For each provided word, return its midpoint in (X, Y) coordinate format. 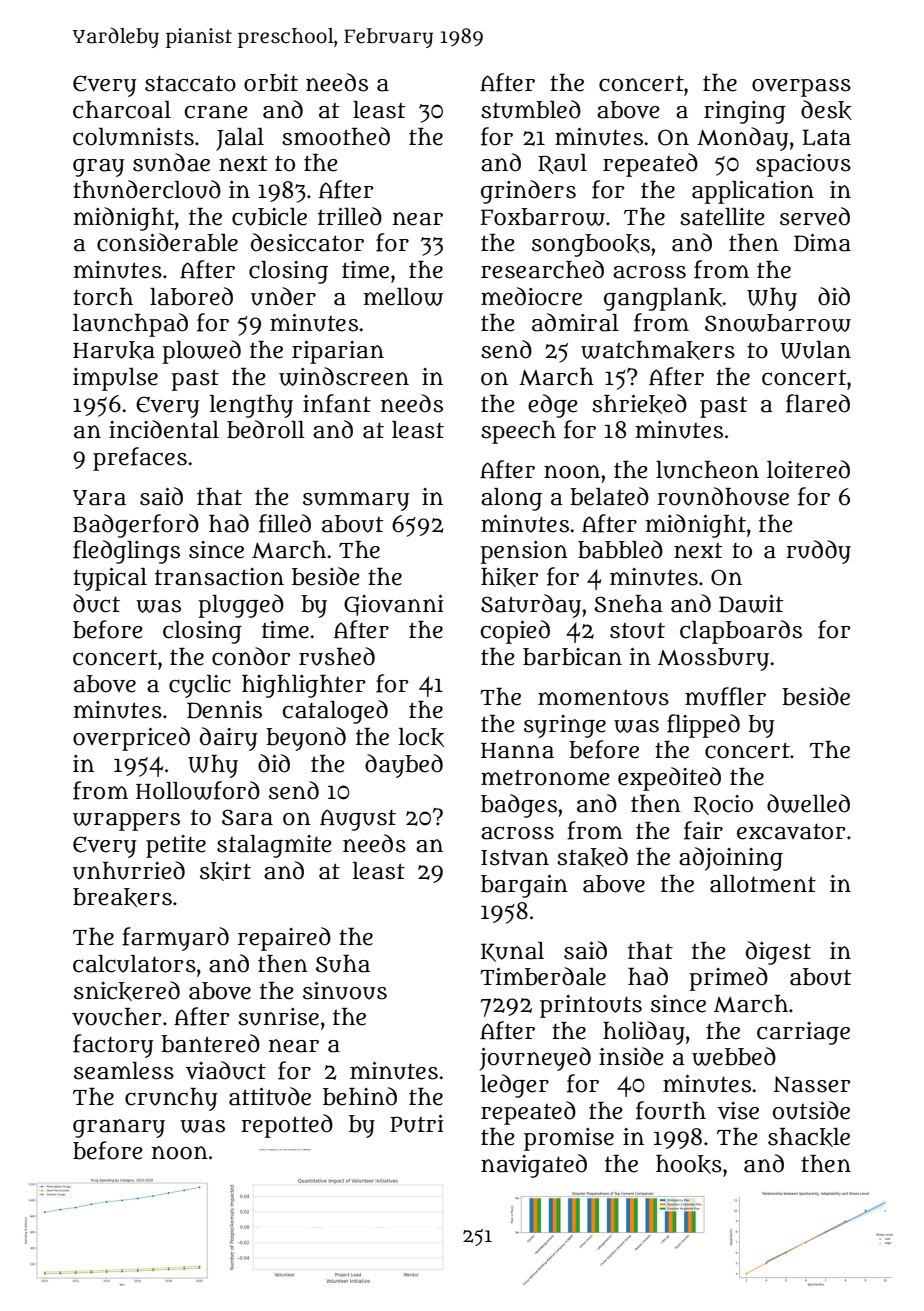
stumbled (531, 109)
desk (826, 110)
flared (818, 403)
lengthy (251, 406)
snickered (127, 991)
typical (110, 579)
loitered (808, 469)
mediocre (531, 296)
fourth (671, 1110)
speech (518, 432)
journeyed (535, 1059)
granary (119, 1128)
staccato (190, 84)
